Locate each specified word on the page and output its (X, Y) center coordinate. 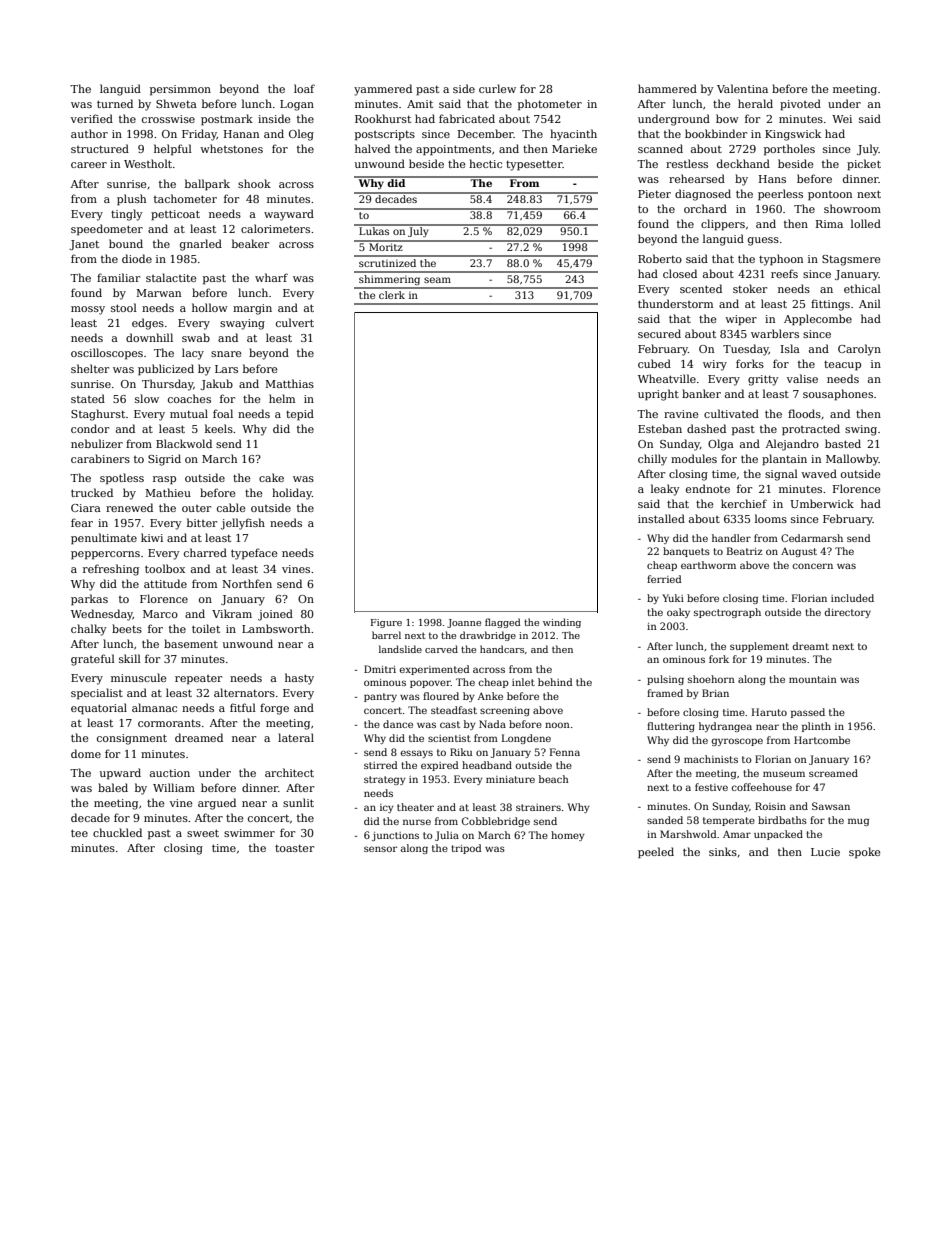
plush (131, 200)
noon (557, 725)
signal (781, 475)
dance (398, 724)
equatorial (99, 709)
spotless (122, 478)
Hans (772, 179)
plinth (816, 727)
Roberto (660, 258)
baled (113, 787)
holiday (292, 494)
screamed (833, 773)
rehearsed (697, 178)
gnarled (201, 245)
